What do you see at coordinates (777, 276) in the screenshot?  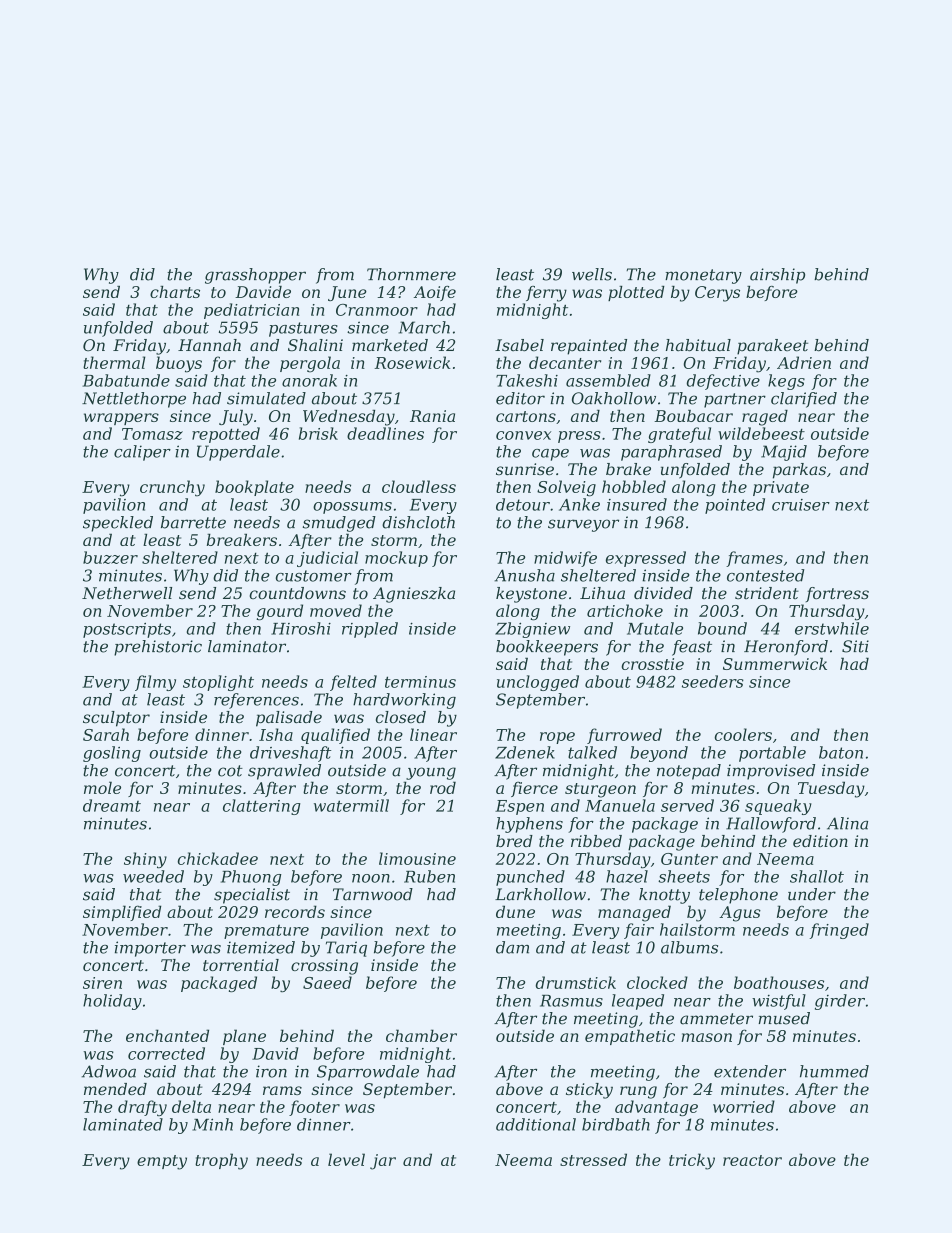 I see `airship` at bounding box center [777, 276].
